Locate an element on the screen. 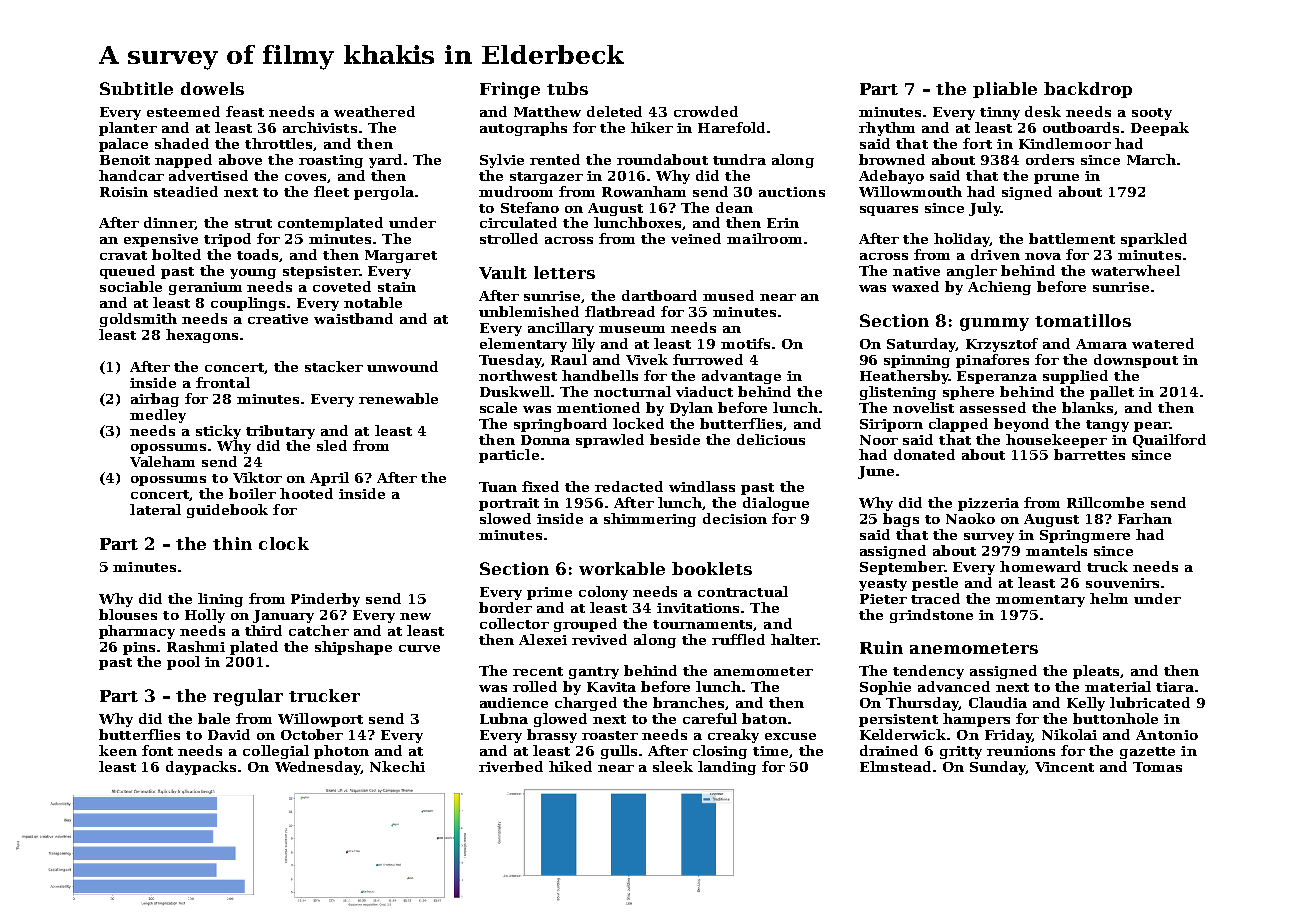 The width and height of the screenshot is (1308, 924). Vault is located at coordinates (503, 272).
